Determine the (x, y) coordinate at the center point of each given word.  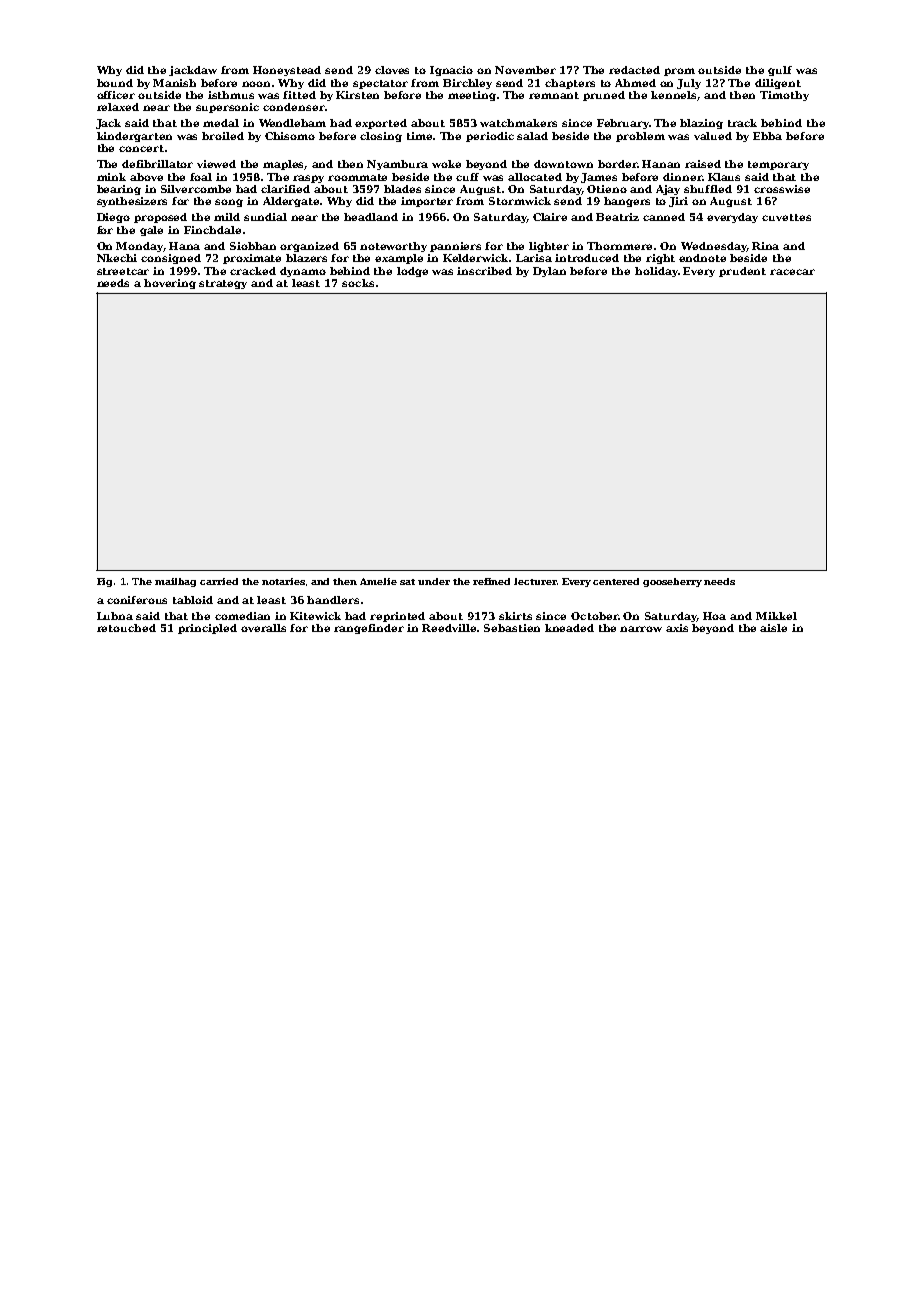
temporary (778, 165)
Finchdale (212, 230)
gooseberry (672, 582)
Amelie (378, 581)
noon (256, 84)
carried (219, 581)
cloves (392, 70)
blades (402, 189)
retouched (126, 628)
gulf (780, 71)
